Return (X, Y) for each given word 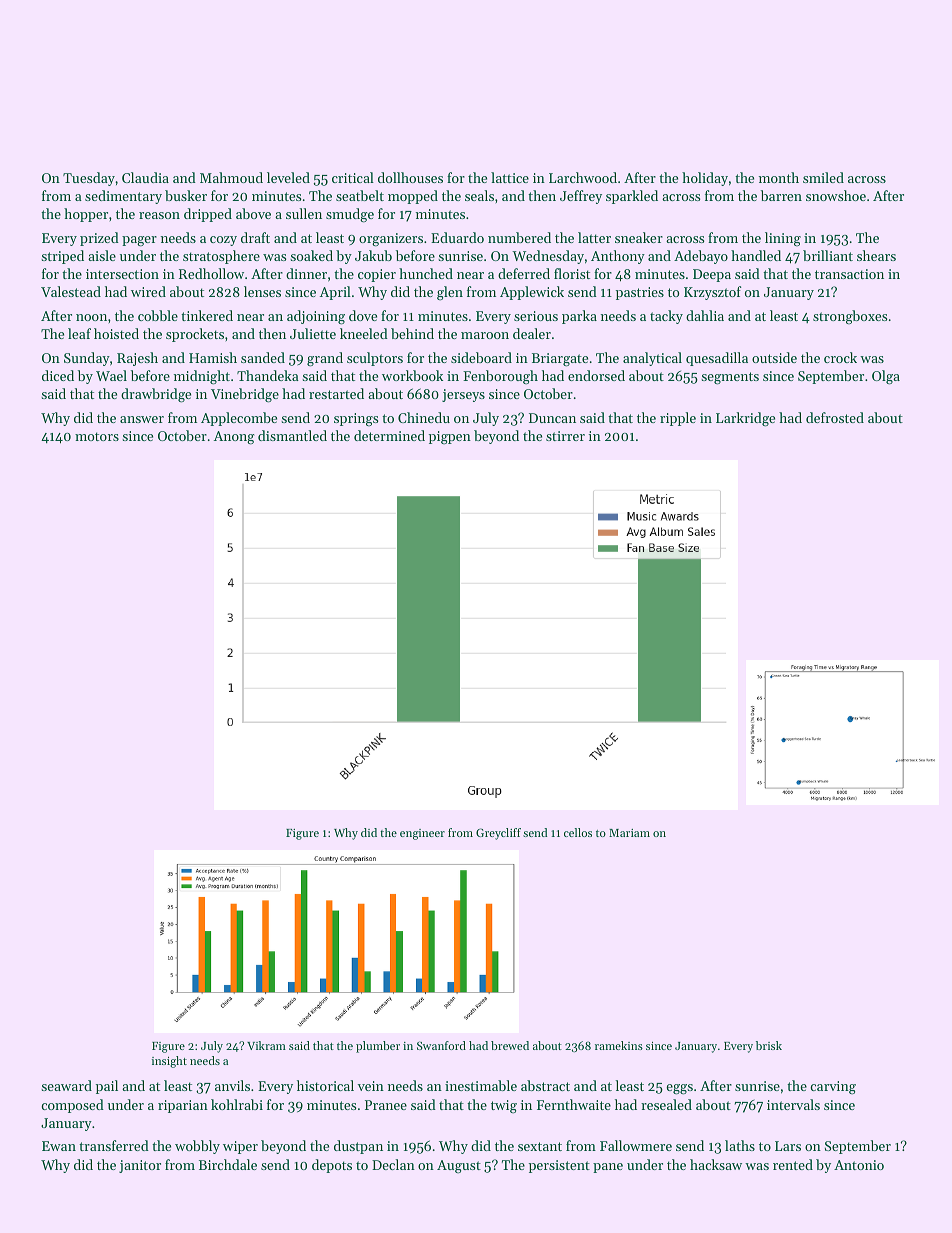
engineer (422, 834)
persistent (559, 1166)
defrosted (835, 417)
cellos (578, 832)
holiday (705, 179)
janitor (140, 1166)
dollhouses (410, 177)
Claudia (145, 177)
